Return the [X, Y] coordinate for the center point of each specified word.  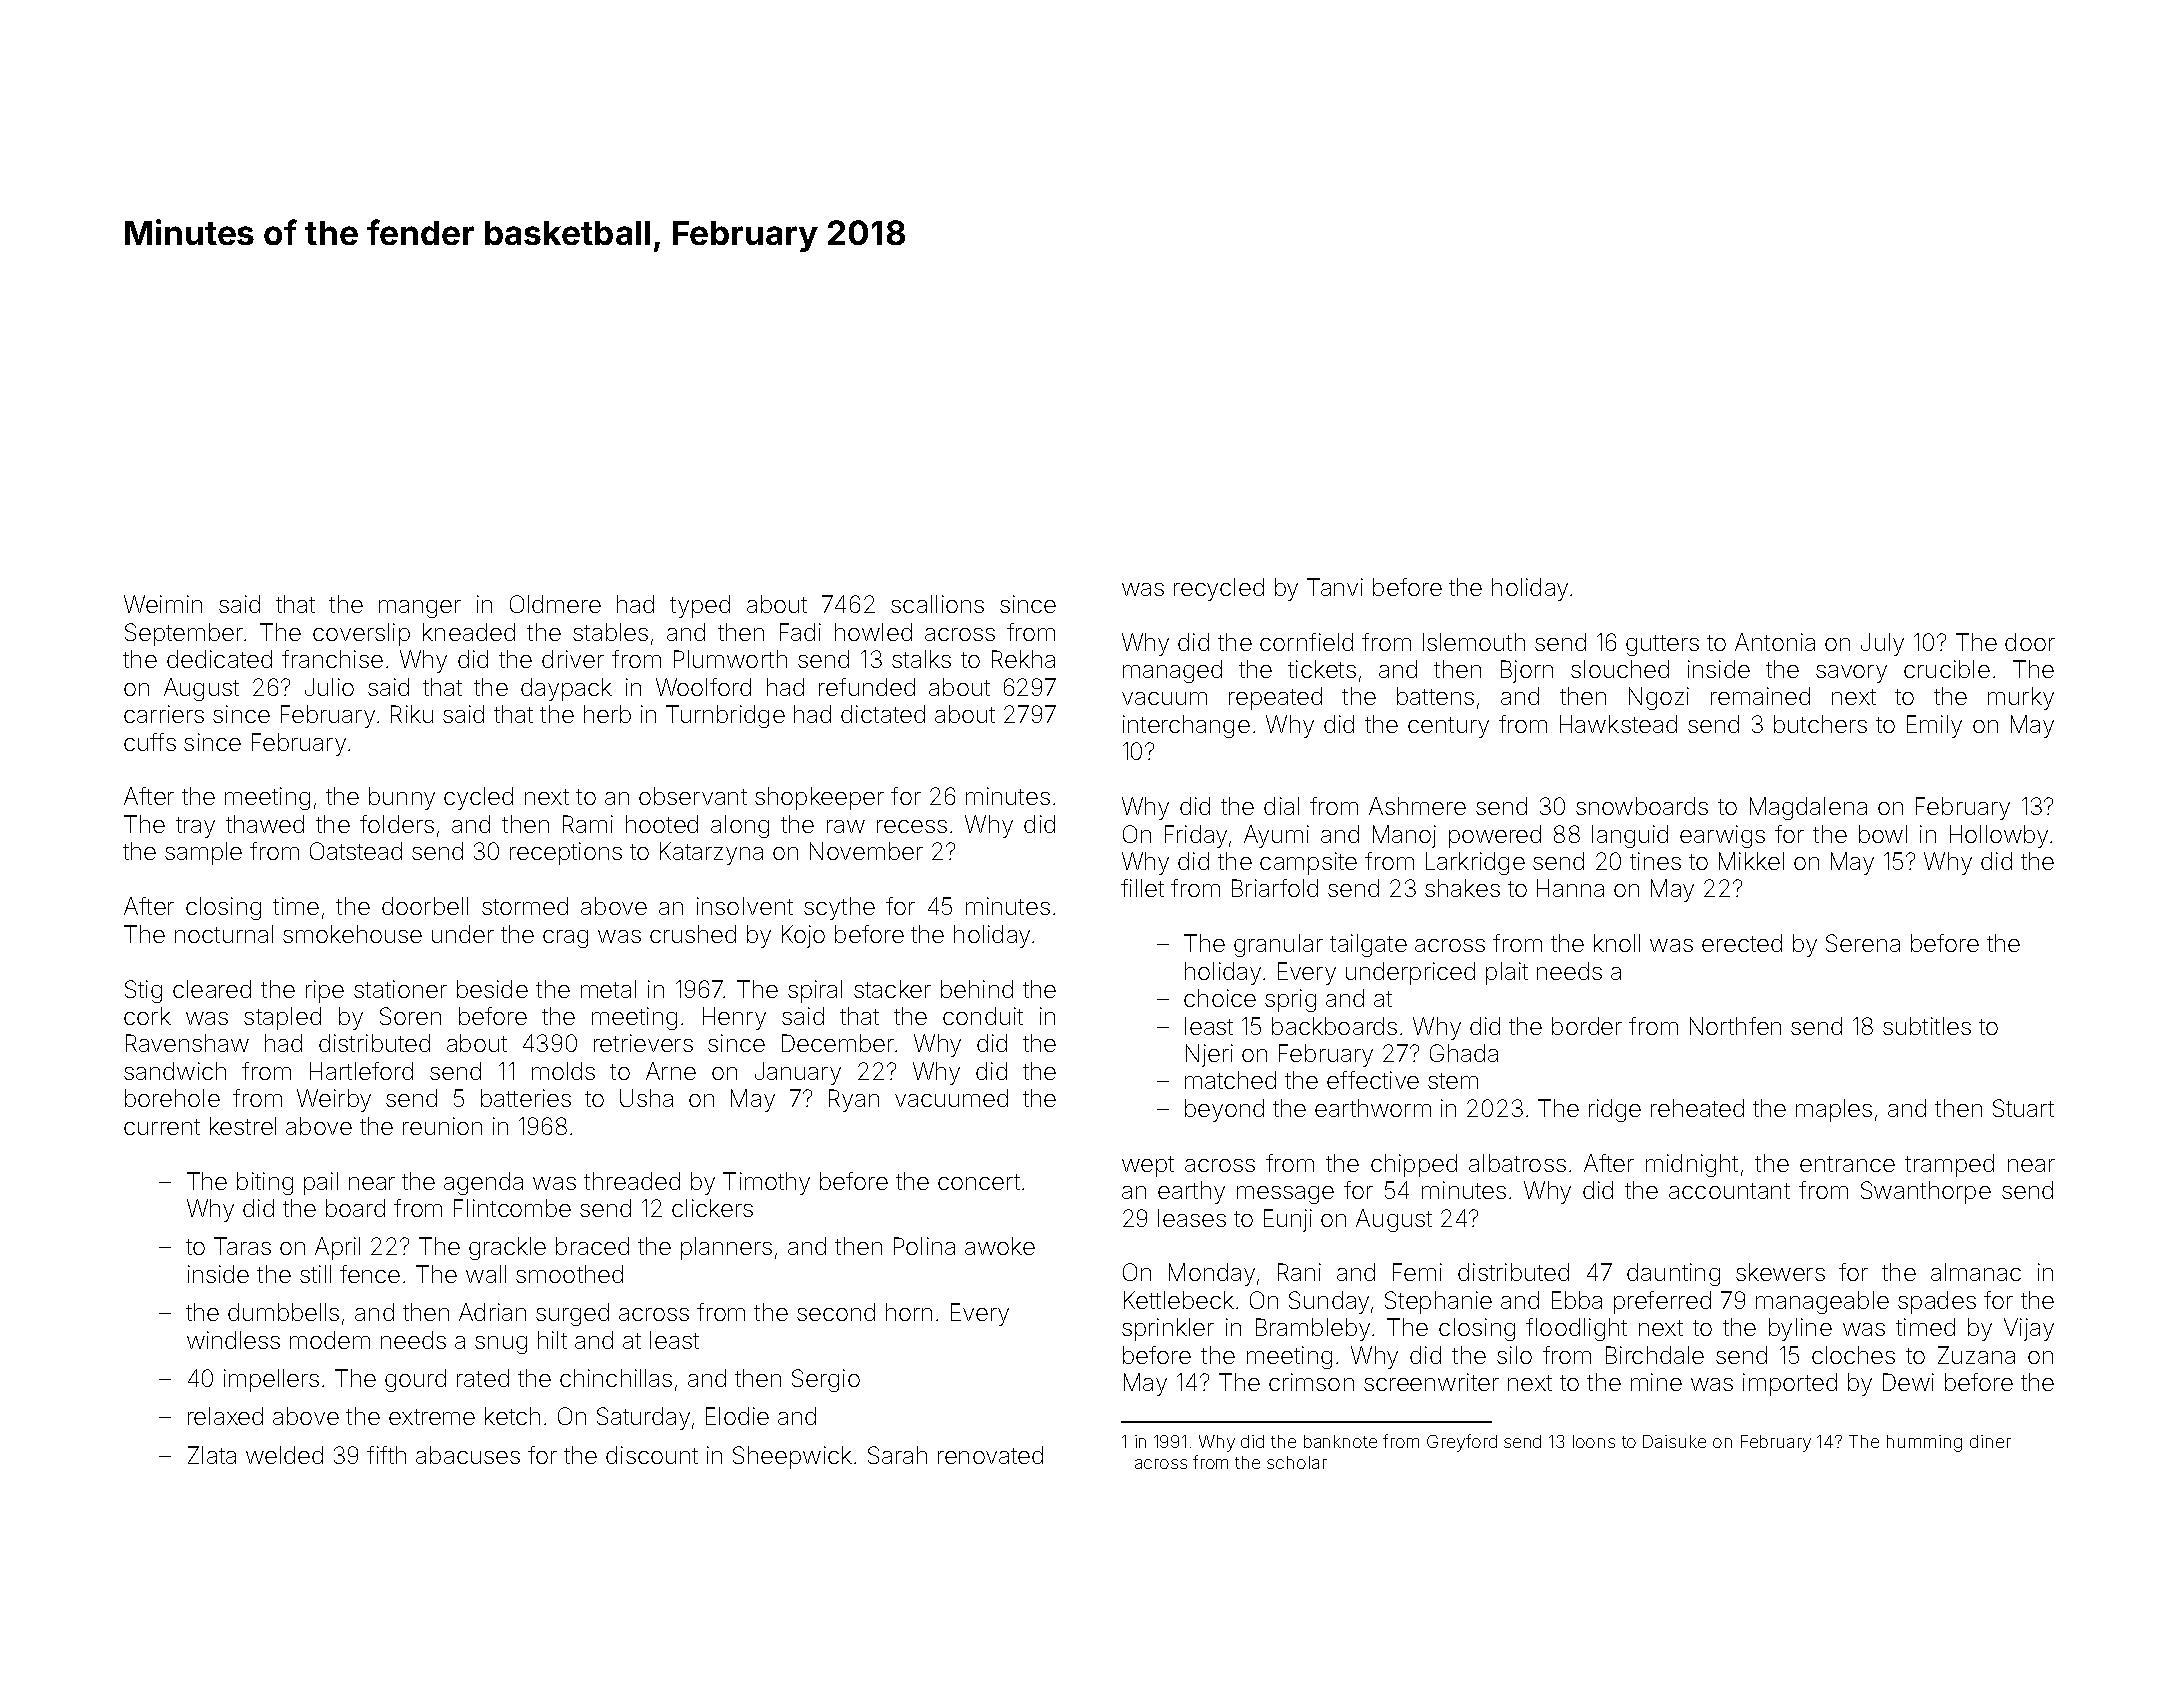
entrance [1847, 1164]
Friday [1196, 836]
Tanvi [1335, 587]
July [1882, 644]
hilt [552, 1340]
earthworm [1373, 1108]
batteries [526, 1098]
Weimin [163, 604]
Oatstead [356, 851]
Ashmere [1417, 806]
